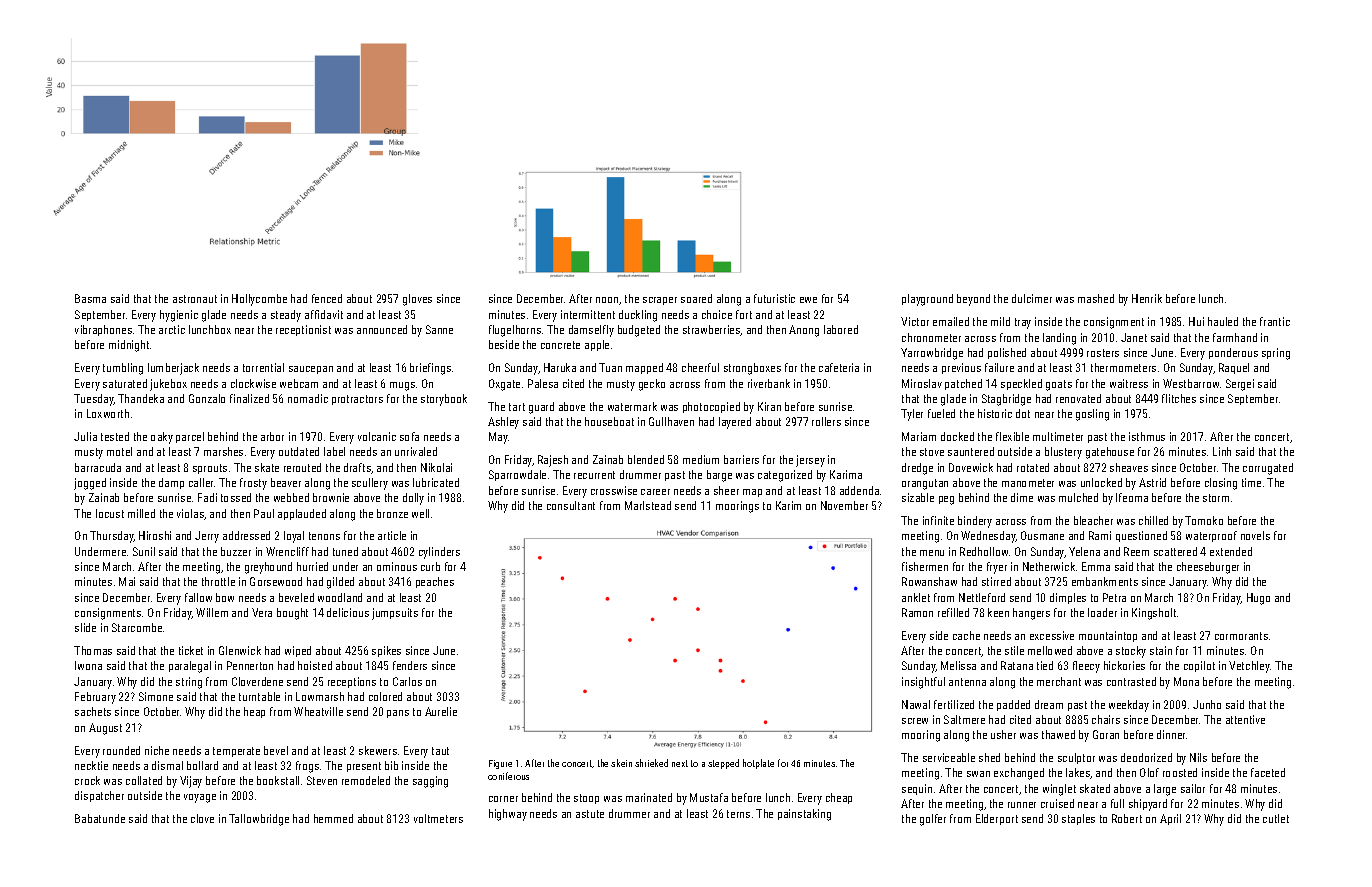 The image size is (1372, 887). Describe the element at coordinates (932, 553) in the image. I see `menu` at that location.
